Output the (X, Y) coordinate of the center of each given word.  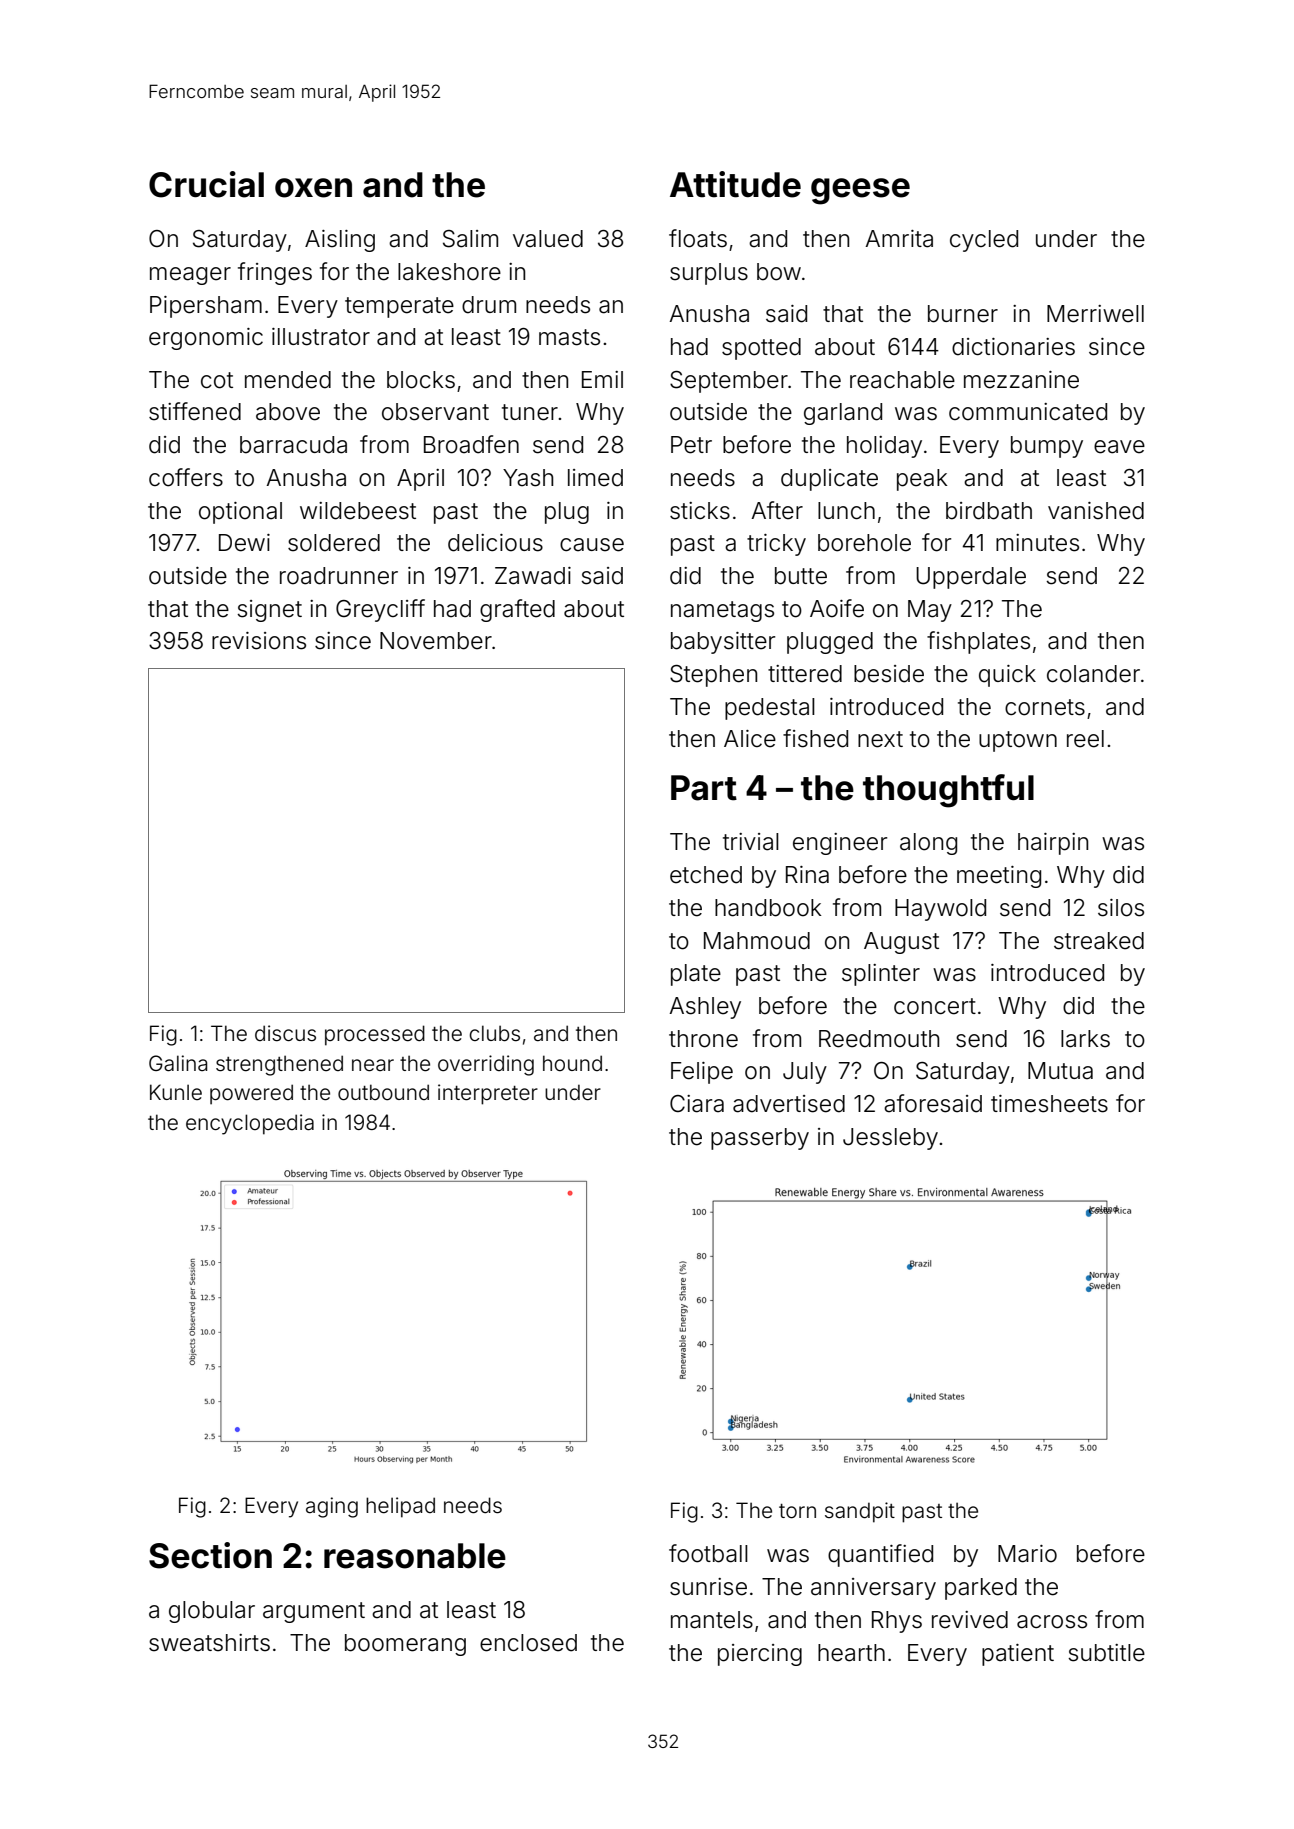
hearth (851, 1653)
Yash (528, 478)
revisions (259, 641)
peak (922, 480)
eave (1119, 447)
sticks (700, 511)
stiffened (195, 411)
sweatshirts (209, 1643)
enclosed (528, 1643)
